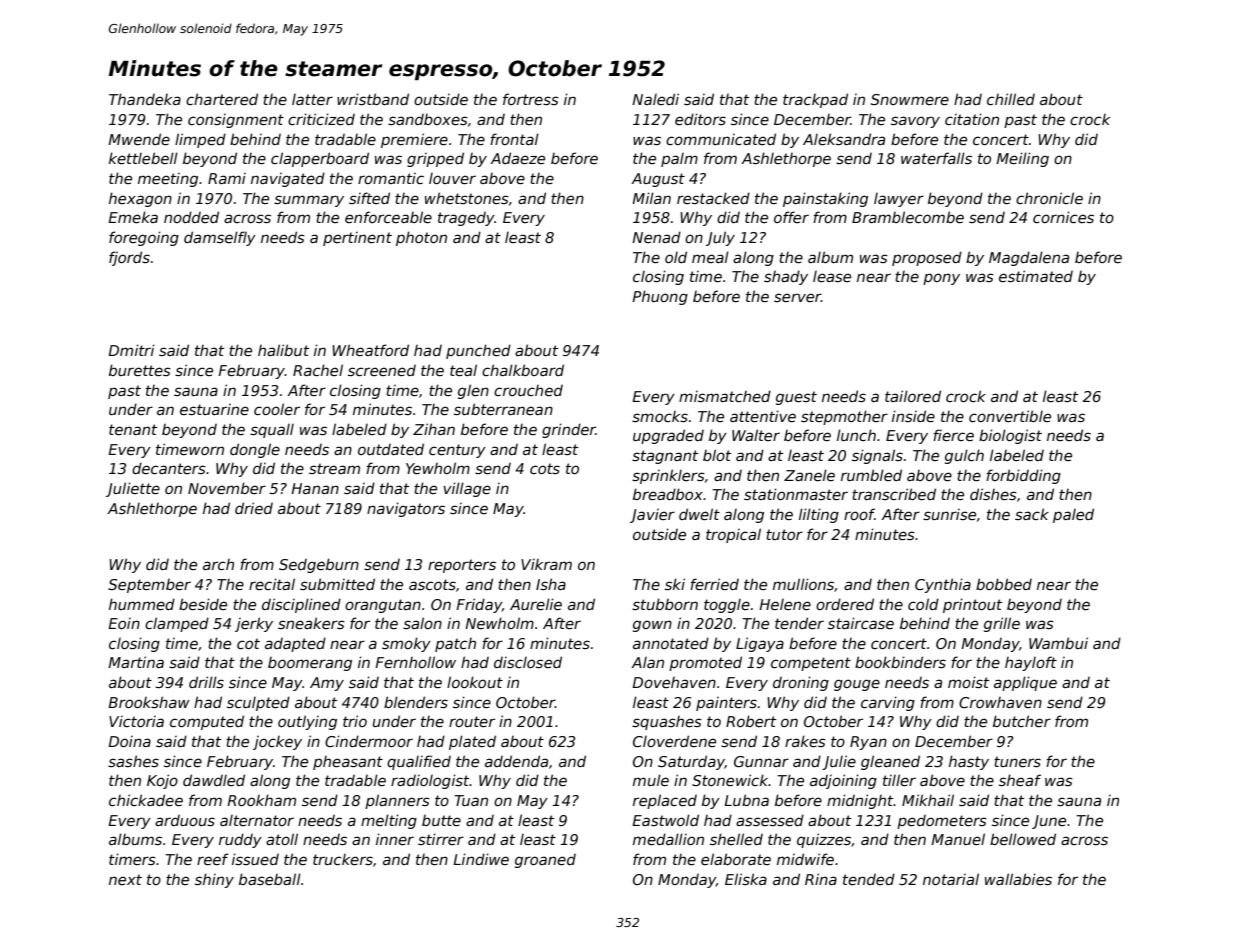  What do you see at coordinates (655, 99) in the page?
I see `Naledi` at bounding box center [655, 99].
